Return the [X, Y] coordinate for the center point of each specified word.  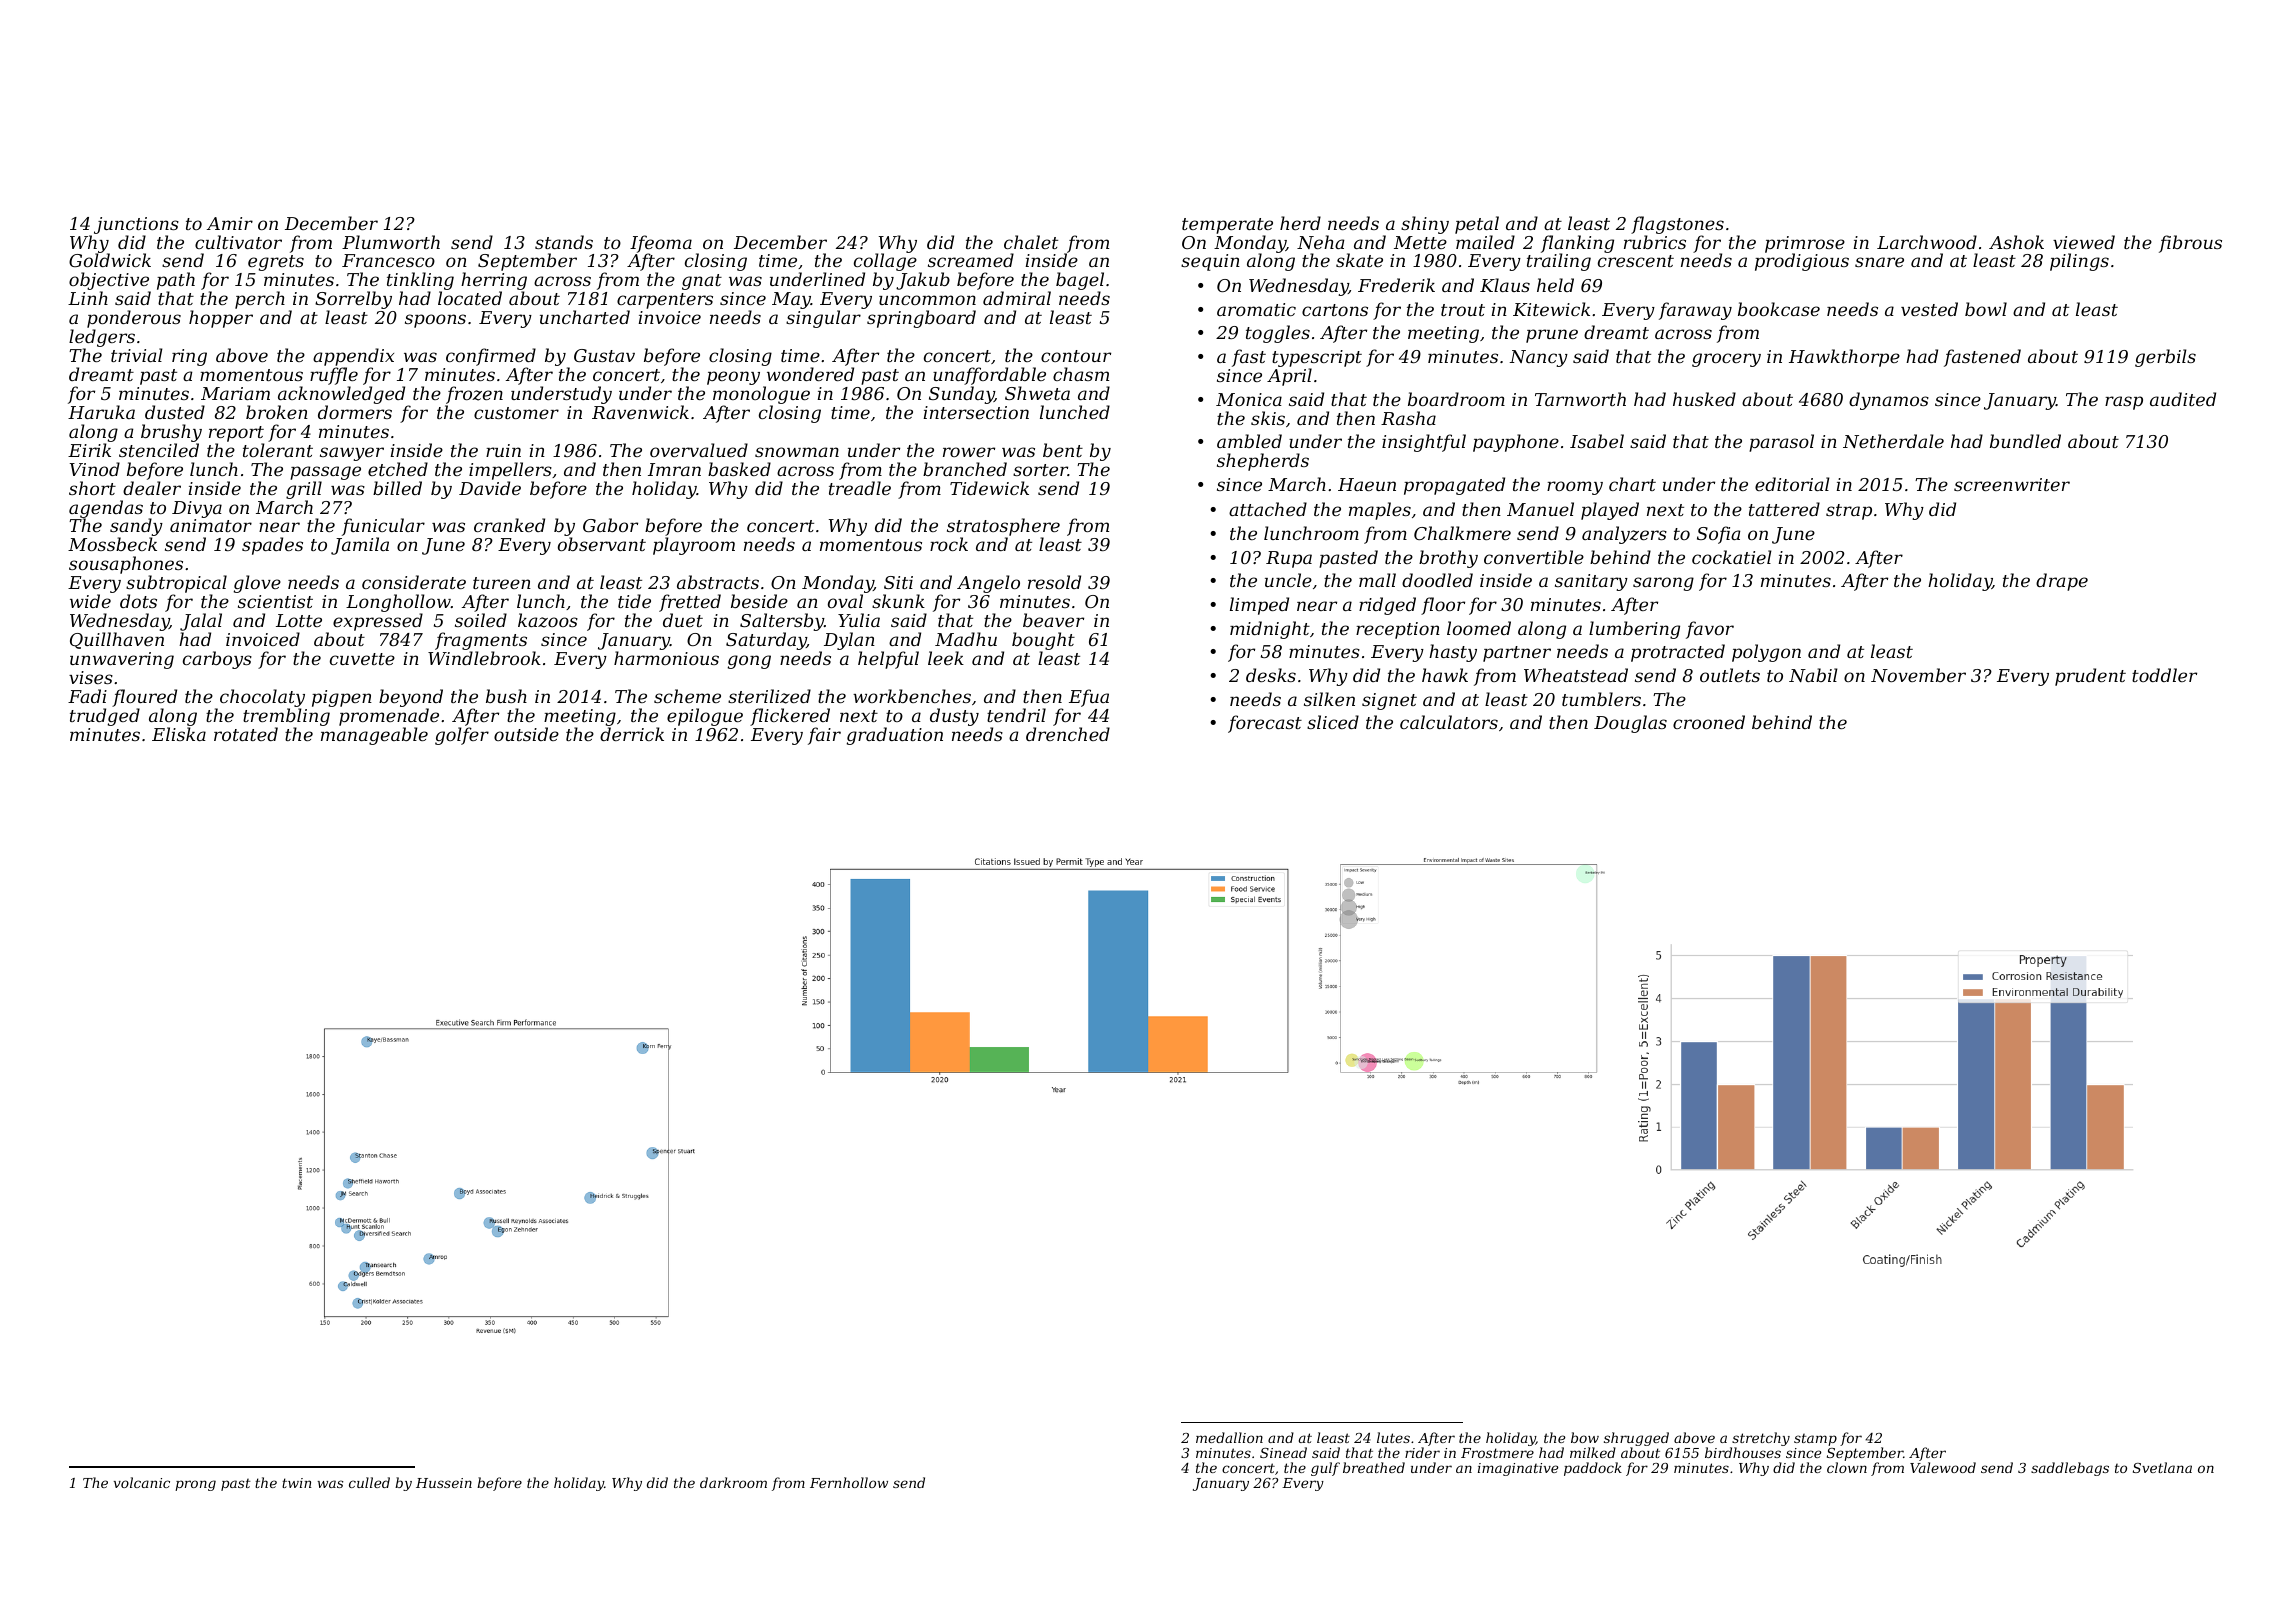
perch [260, 300]
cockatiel [1732, 557]
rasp [2124, 403]
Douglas [1630, 724]
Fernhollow [849, 1482]
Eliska [179, 734]
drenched [1068, 734]
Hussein [444, 1483]
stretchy [1761, 1439]
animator [211, 525]
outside [526, 734]
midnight [1270, 630]
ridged [1387, 606]
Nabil [1813, 675]
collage [885, 263]
